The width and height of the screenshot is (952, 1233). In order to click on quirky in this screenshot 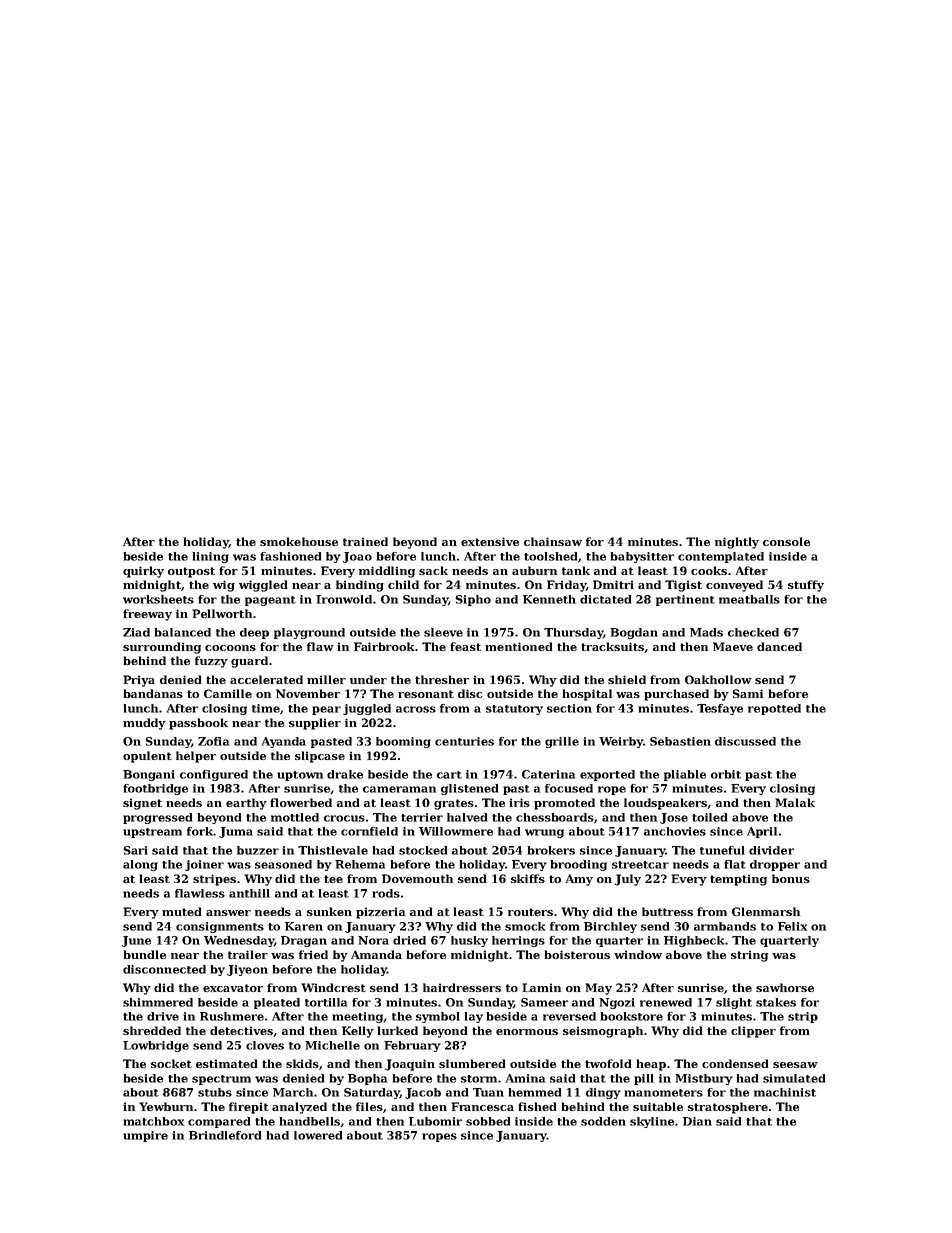, I will do `click(143, 572)`.
